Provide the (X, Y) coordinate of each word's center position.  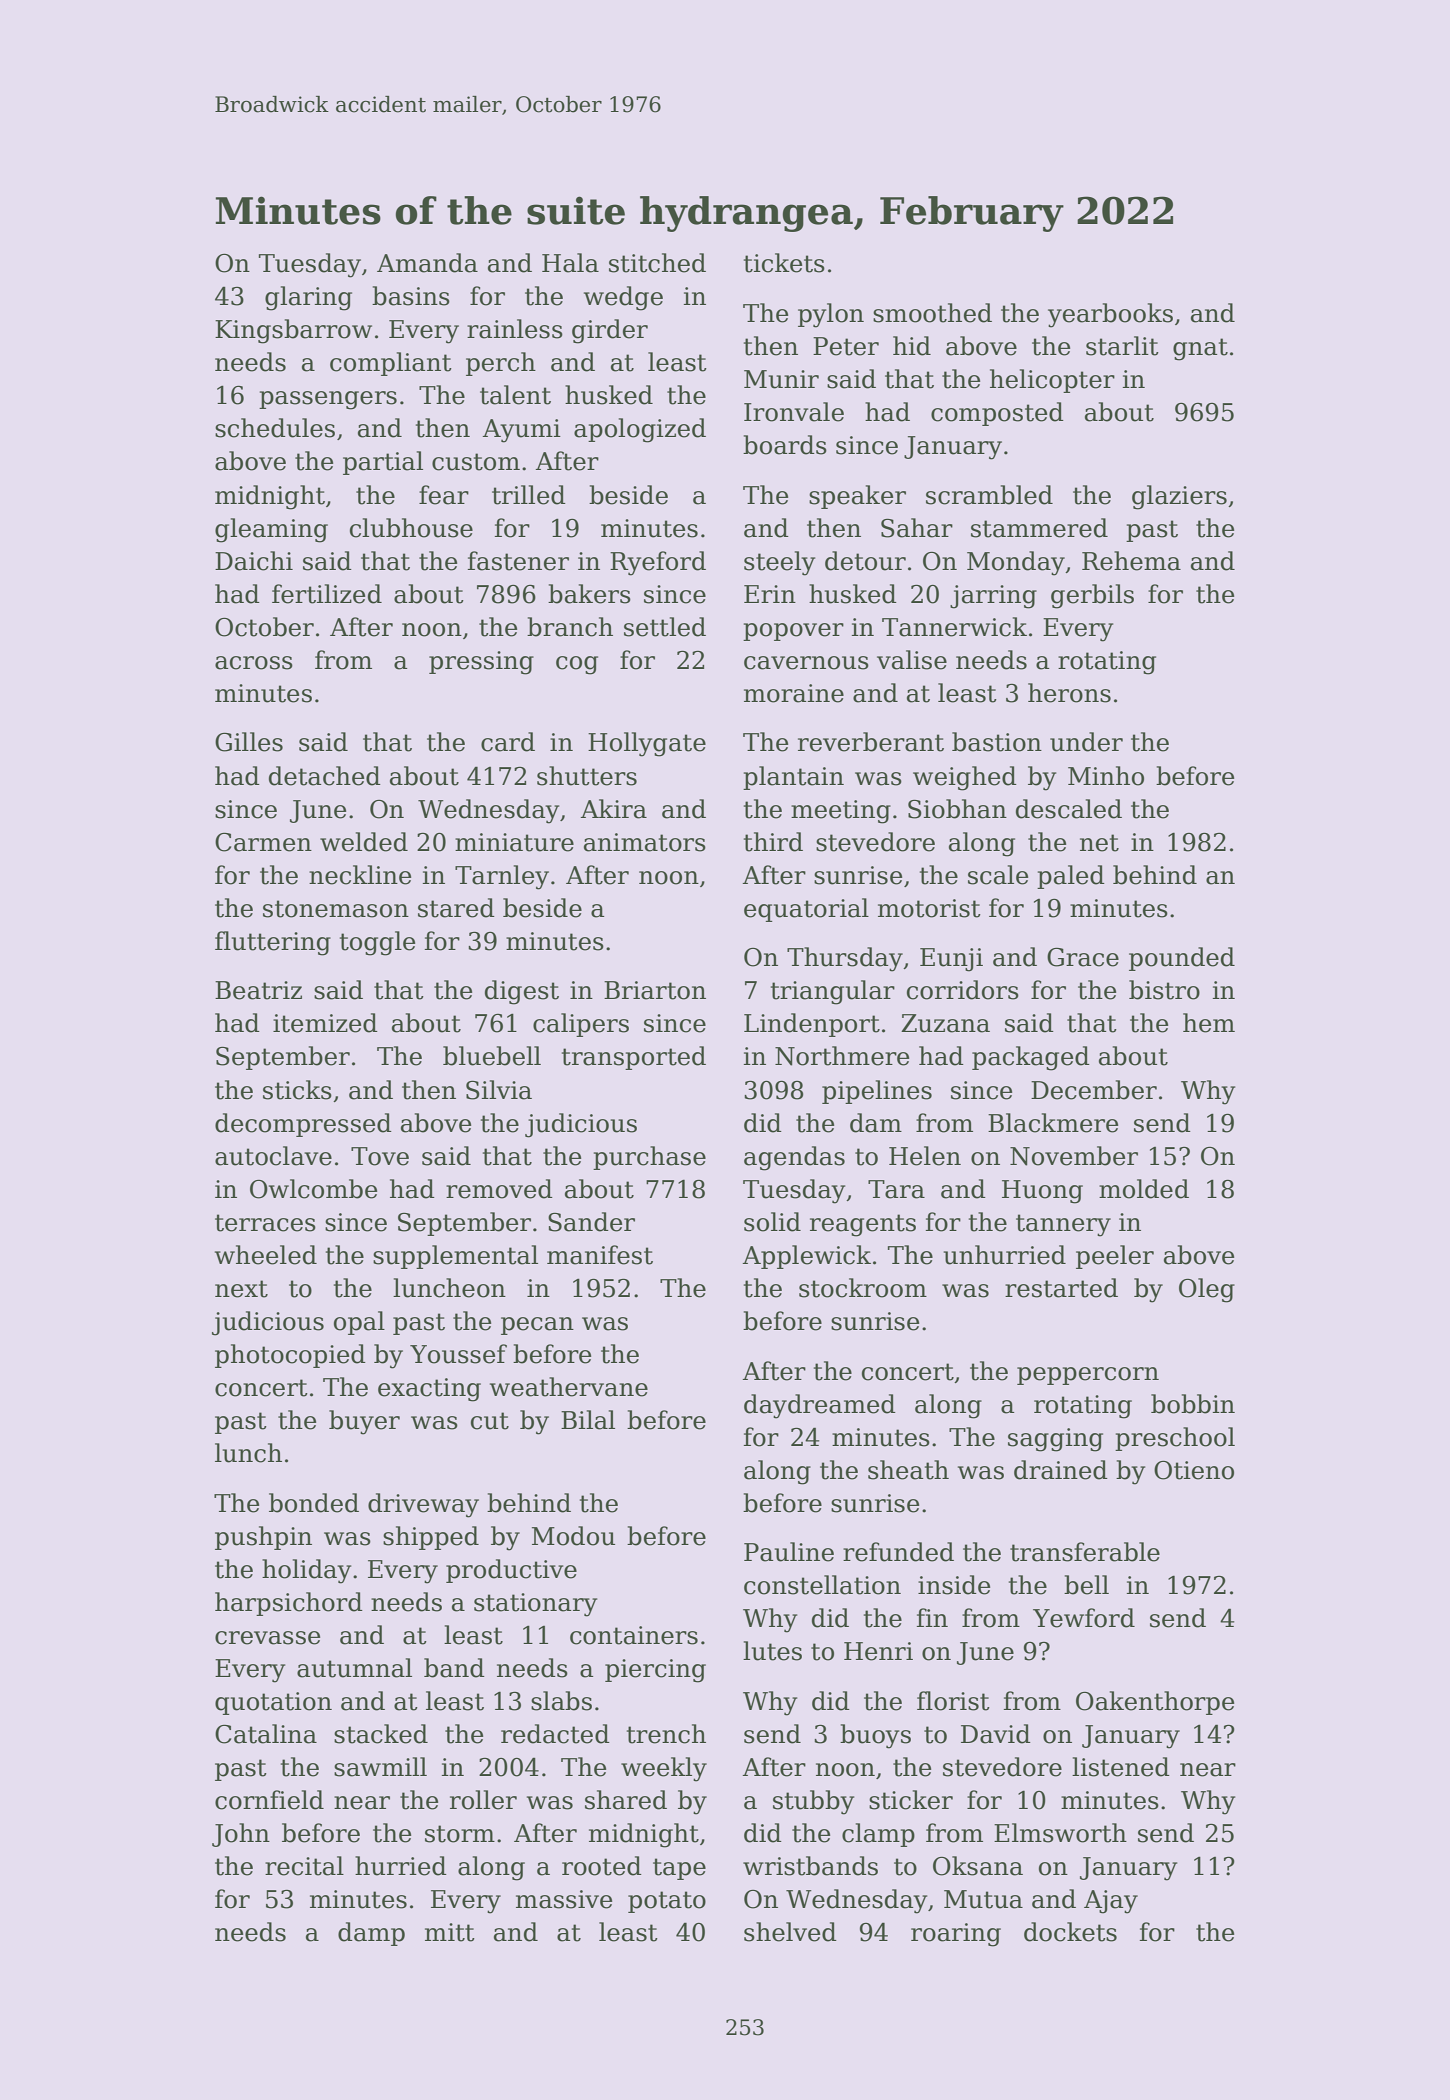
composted (997, 414)
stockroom (863, 1288)
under (1086, 742)
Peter (846, 346)
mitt (450, 1932)
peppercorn (1088, 1376)
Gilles (249, 742)
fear (444, 495)
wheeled (266, 1255)
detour (865, 561)
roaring (956, 1935)
